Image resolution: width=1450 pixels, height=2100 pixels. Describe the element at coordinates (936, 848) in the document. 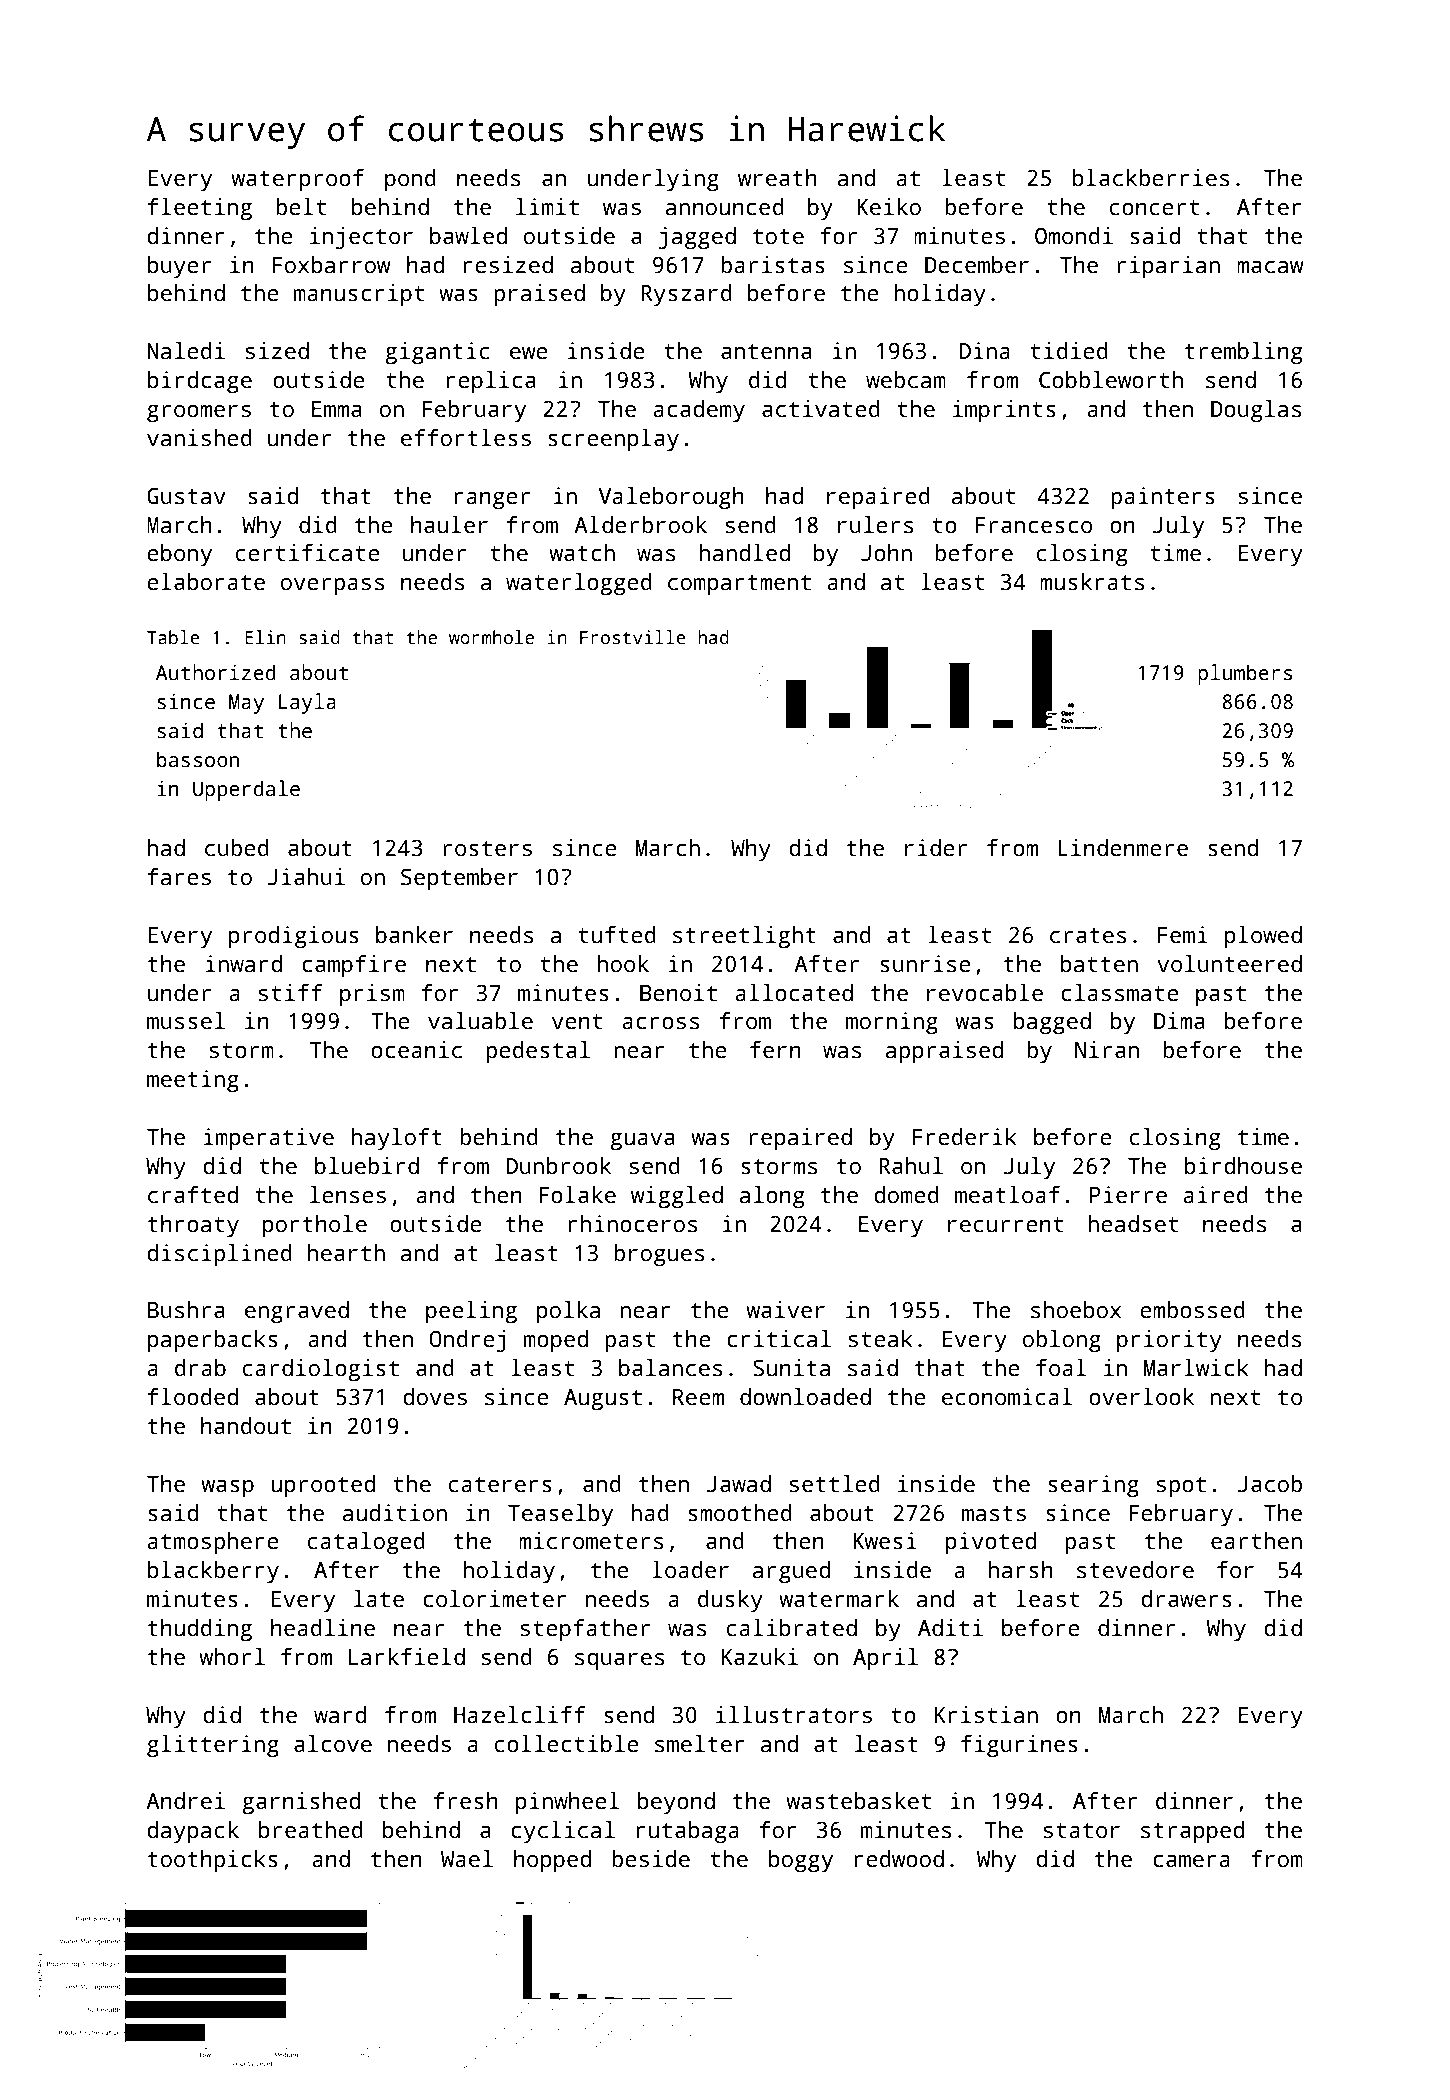

I see `rider` at that location.
